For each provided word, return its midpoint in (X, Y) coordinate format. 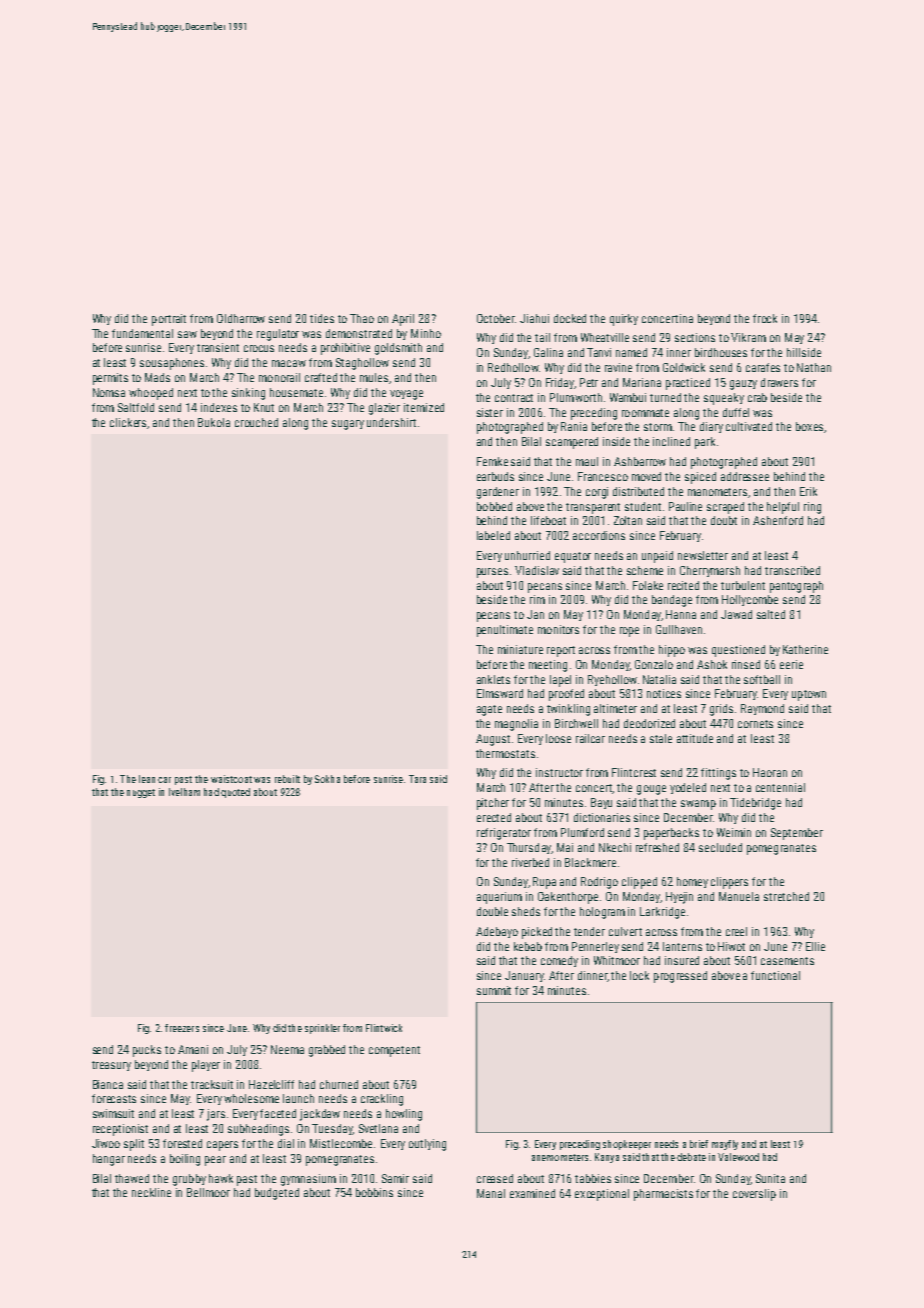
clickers (129, 423)
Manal (491, 1193)
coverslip (754, 1195)
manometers (717, 492)
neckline (151, 1192)
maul (587, 461)
